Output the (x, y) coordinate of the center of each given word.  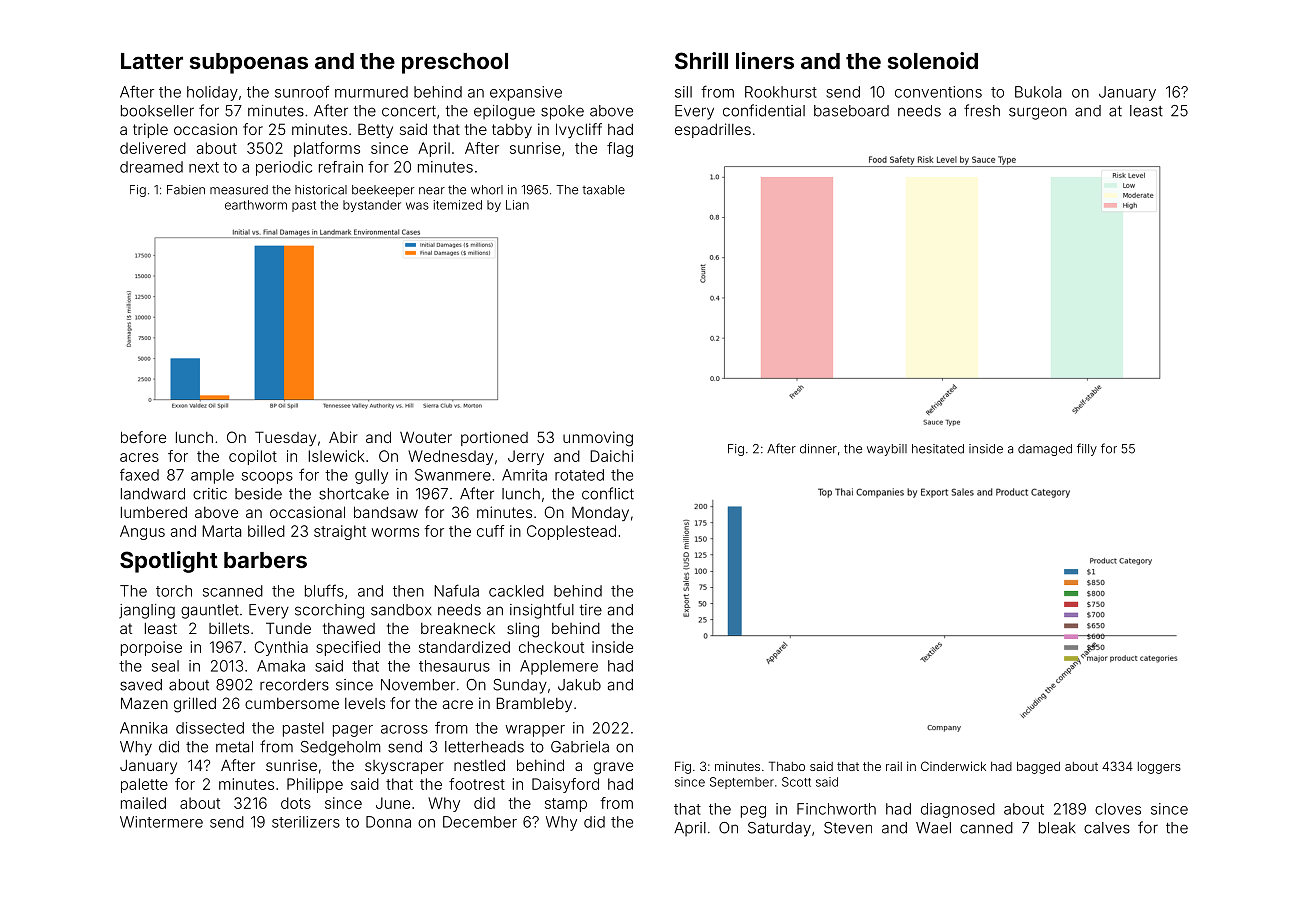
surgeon (1038, 113)
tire (590, 610)
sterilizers (306, 822)
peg (753, 812)
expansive (526, 93)
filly (1087, 449)
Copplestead (571, 532)
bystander (372, 206)
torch (174, 591)
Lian (517, 205)
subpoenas (249, 63)
